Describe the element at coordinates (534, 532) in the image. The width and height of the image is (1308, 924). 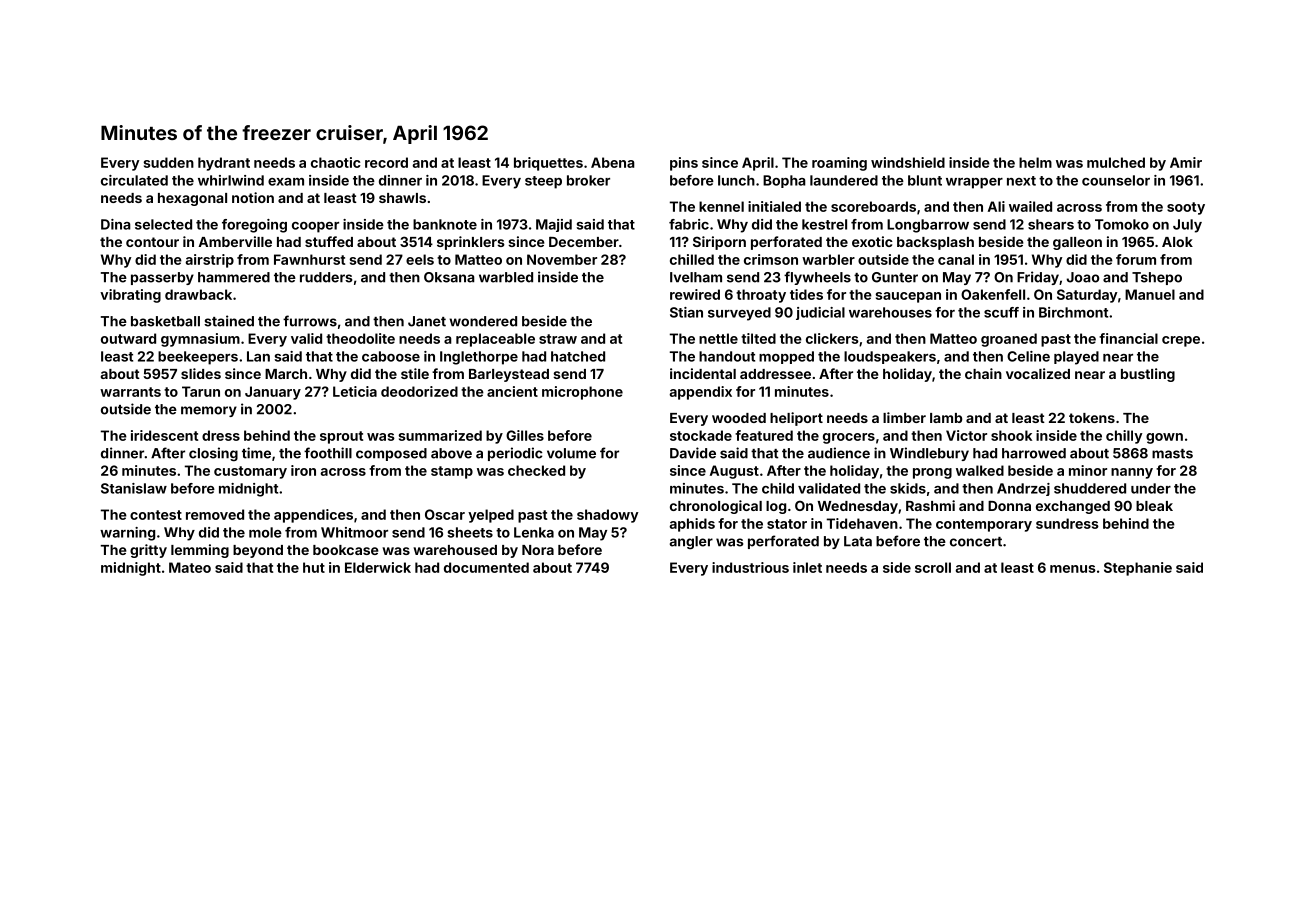
I see `Lenka` at that location.
